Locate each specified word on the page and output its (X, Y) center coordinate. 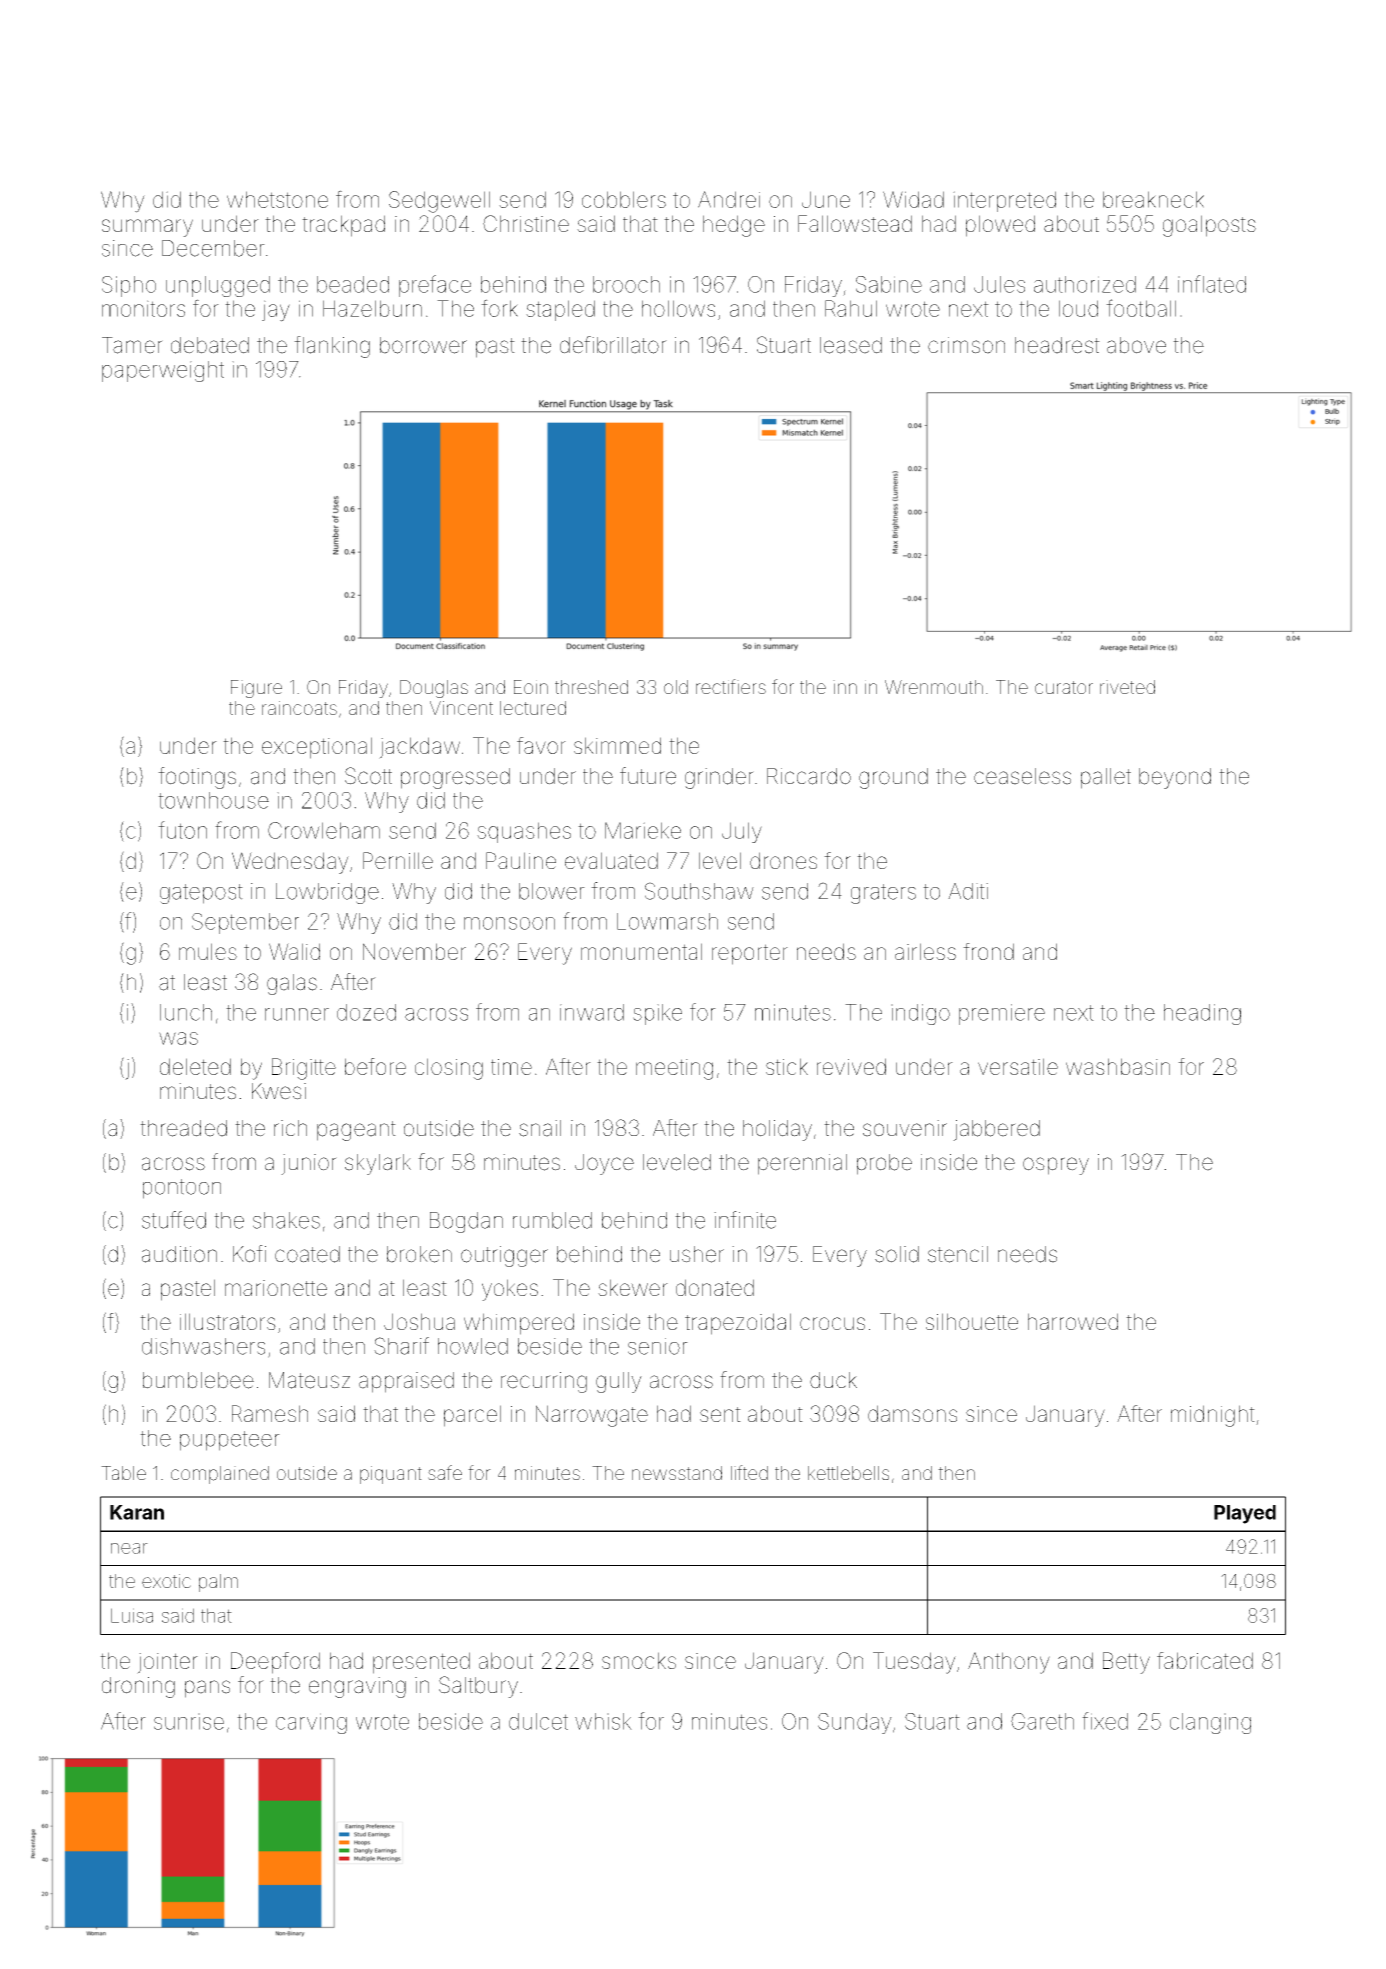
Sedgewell (439, 202)
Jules (999, 284)
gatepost (201, 894)
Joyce (604, 1164)
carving (311, 1723)
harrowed (1073, 1321)
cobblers (624, 199)
